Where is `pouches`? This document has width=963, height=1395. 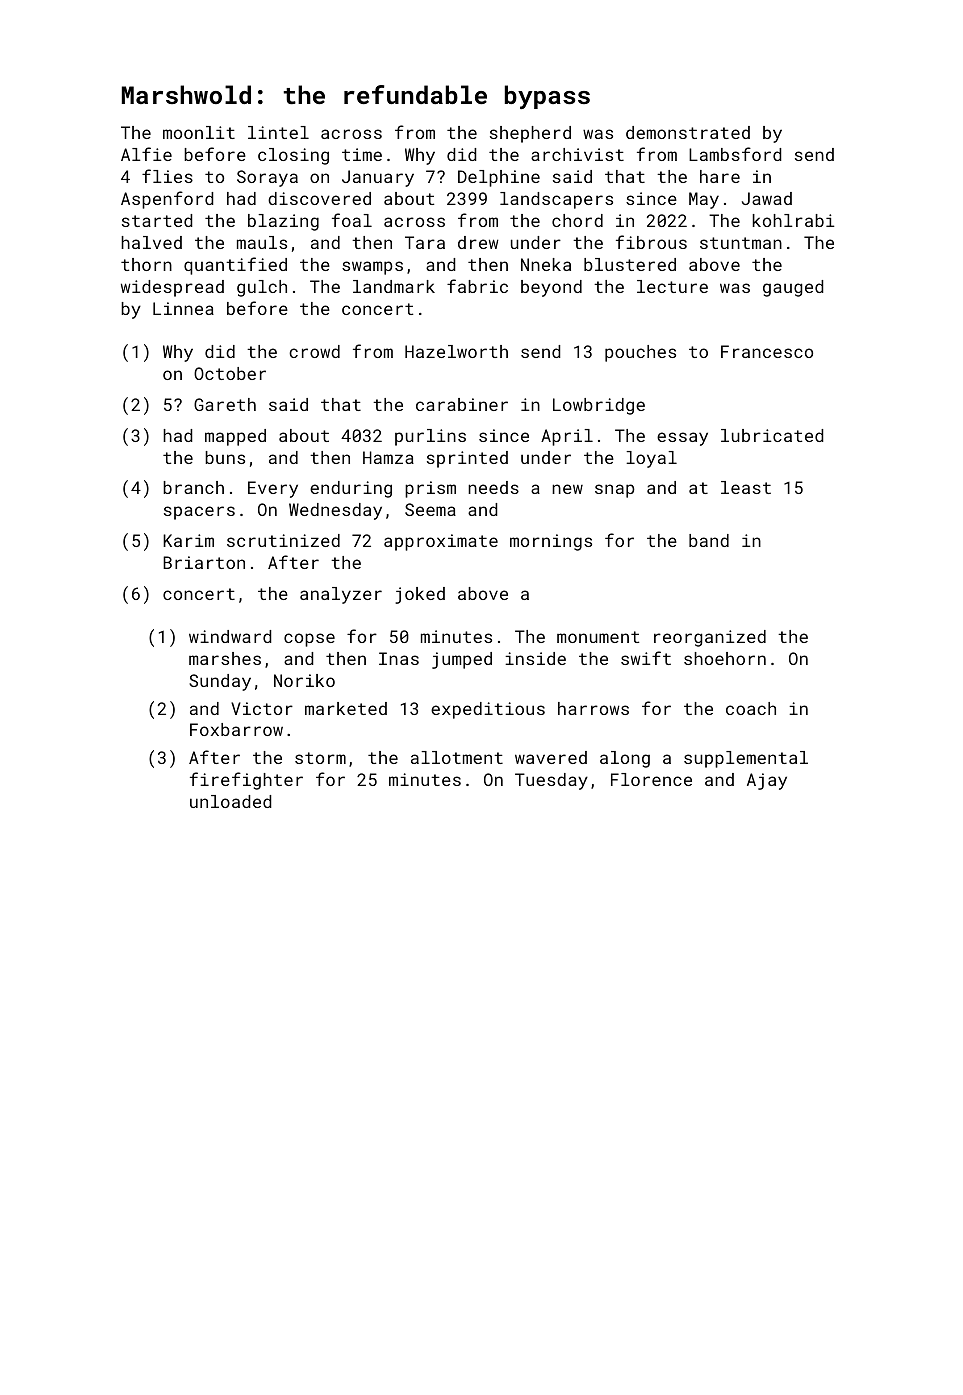 pouches is located at coordinates (640, 353).
